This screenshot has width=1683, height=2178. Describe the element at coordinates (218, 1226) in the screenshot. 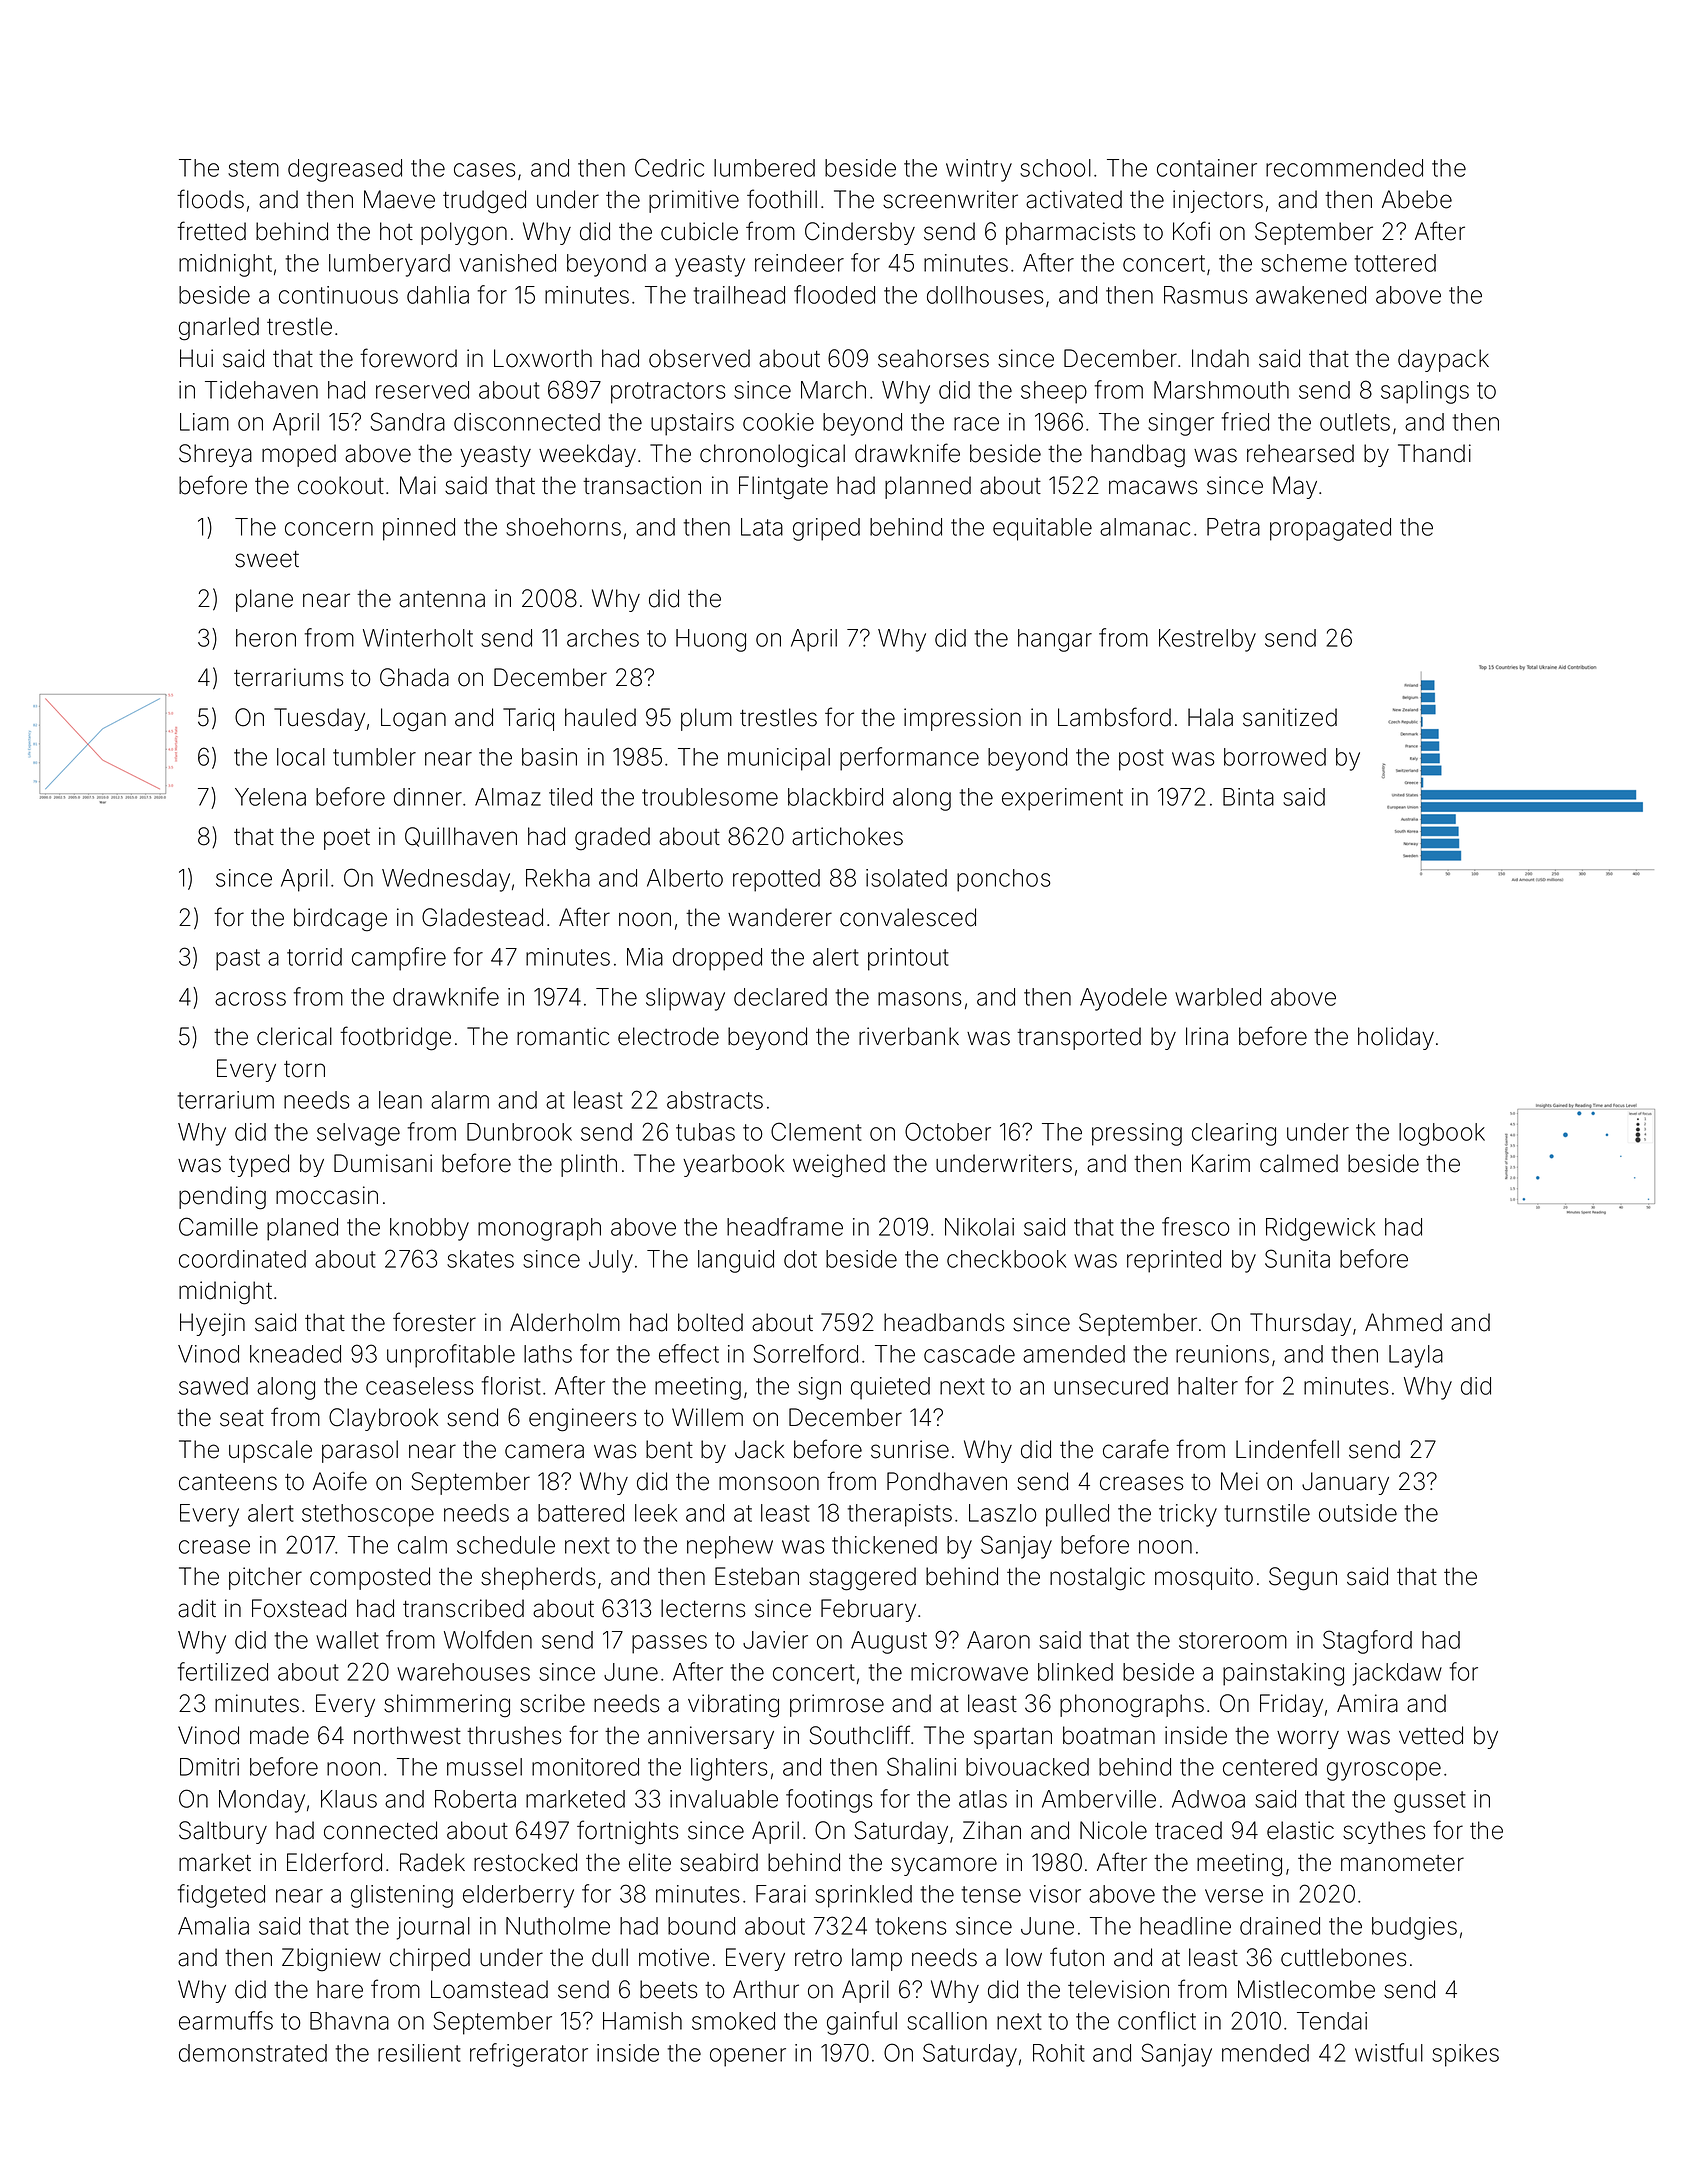

I see `Camille` at that location.
